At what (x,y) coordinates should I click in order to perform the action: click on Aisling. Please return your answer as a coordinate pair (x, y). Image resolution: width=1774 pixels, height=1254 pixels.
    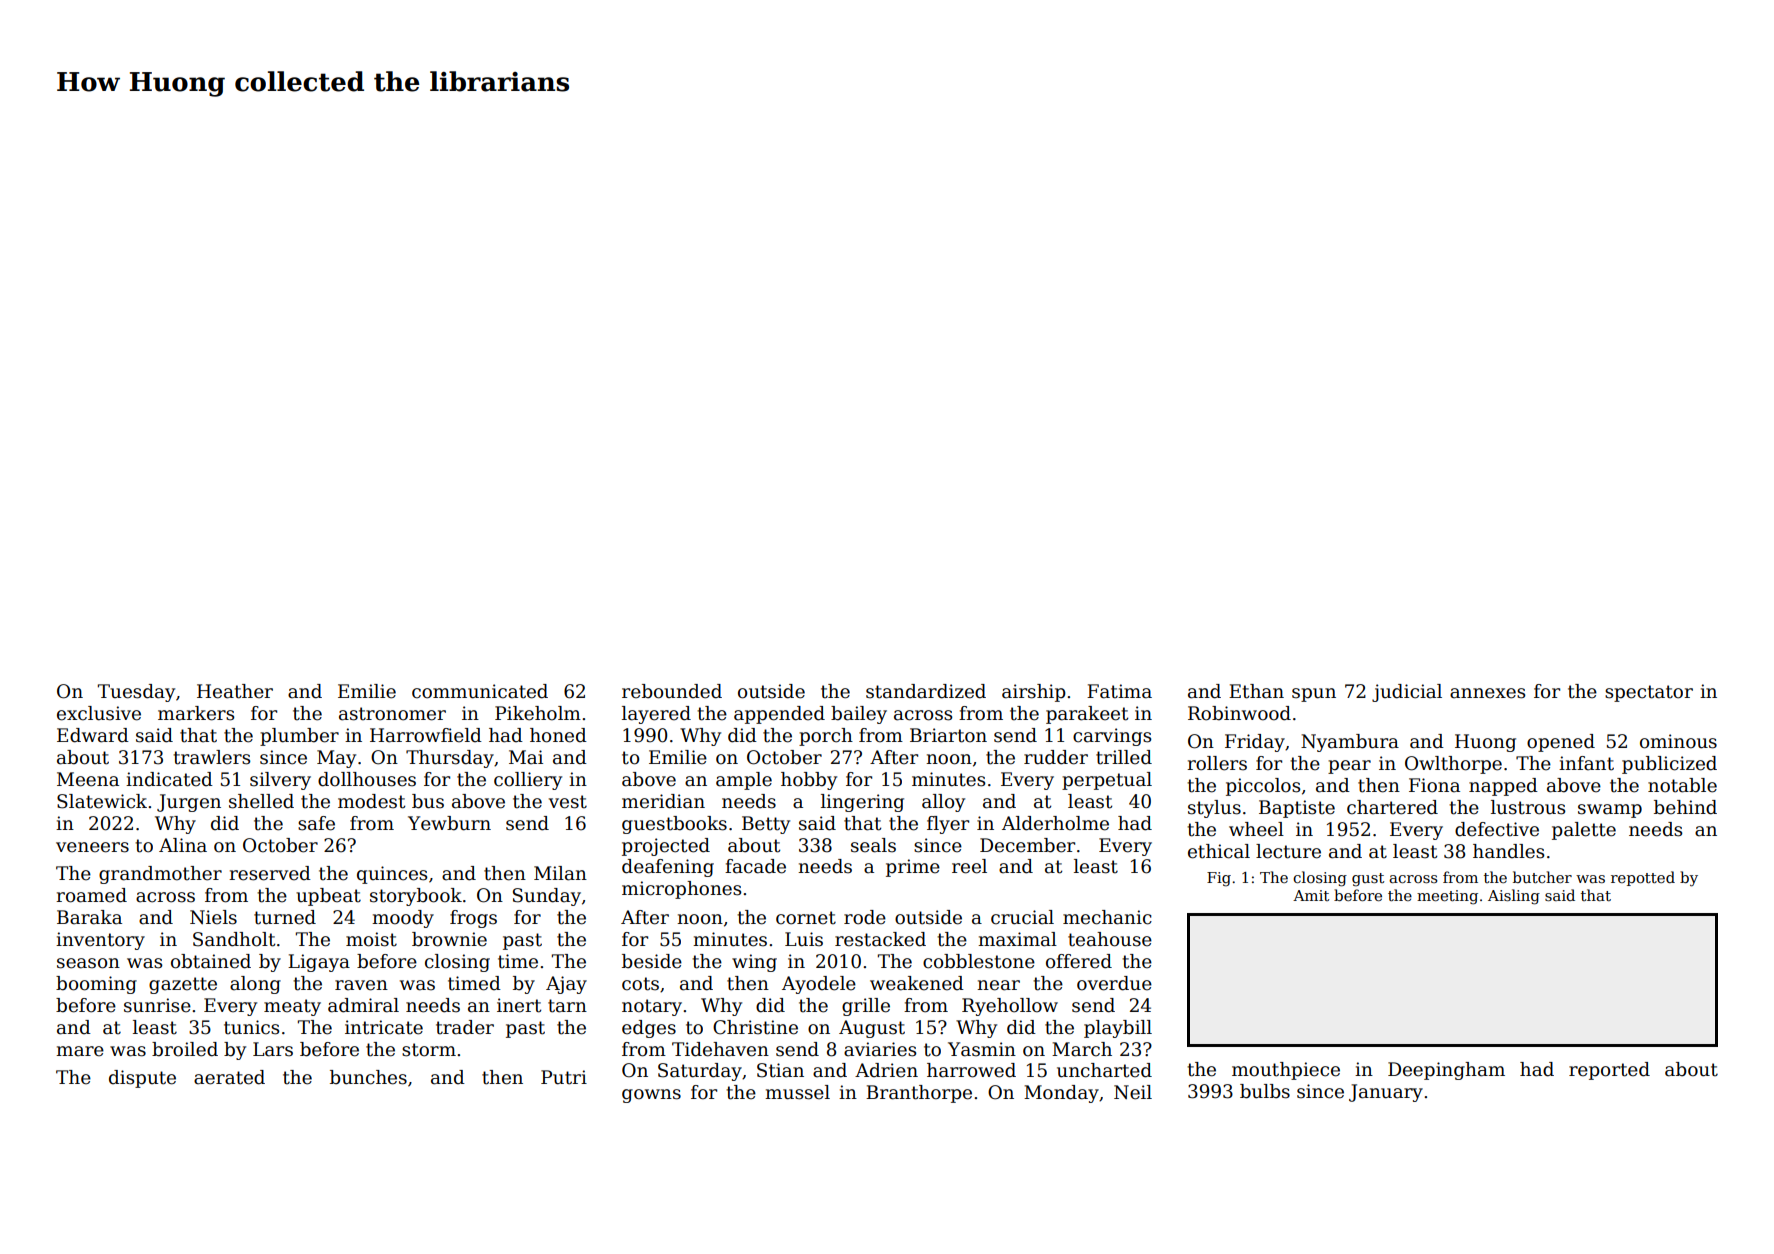
    Looking at the image, I should click on (1514, 897).
